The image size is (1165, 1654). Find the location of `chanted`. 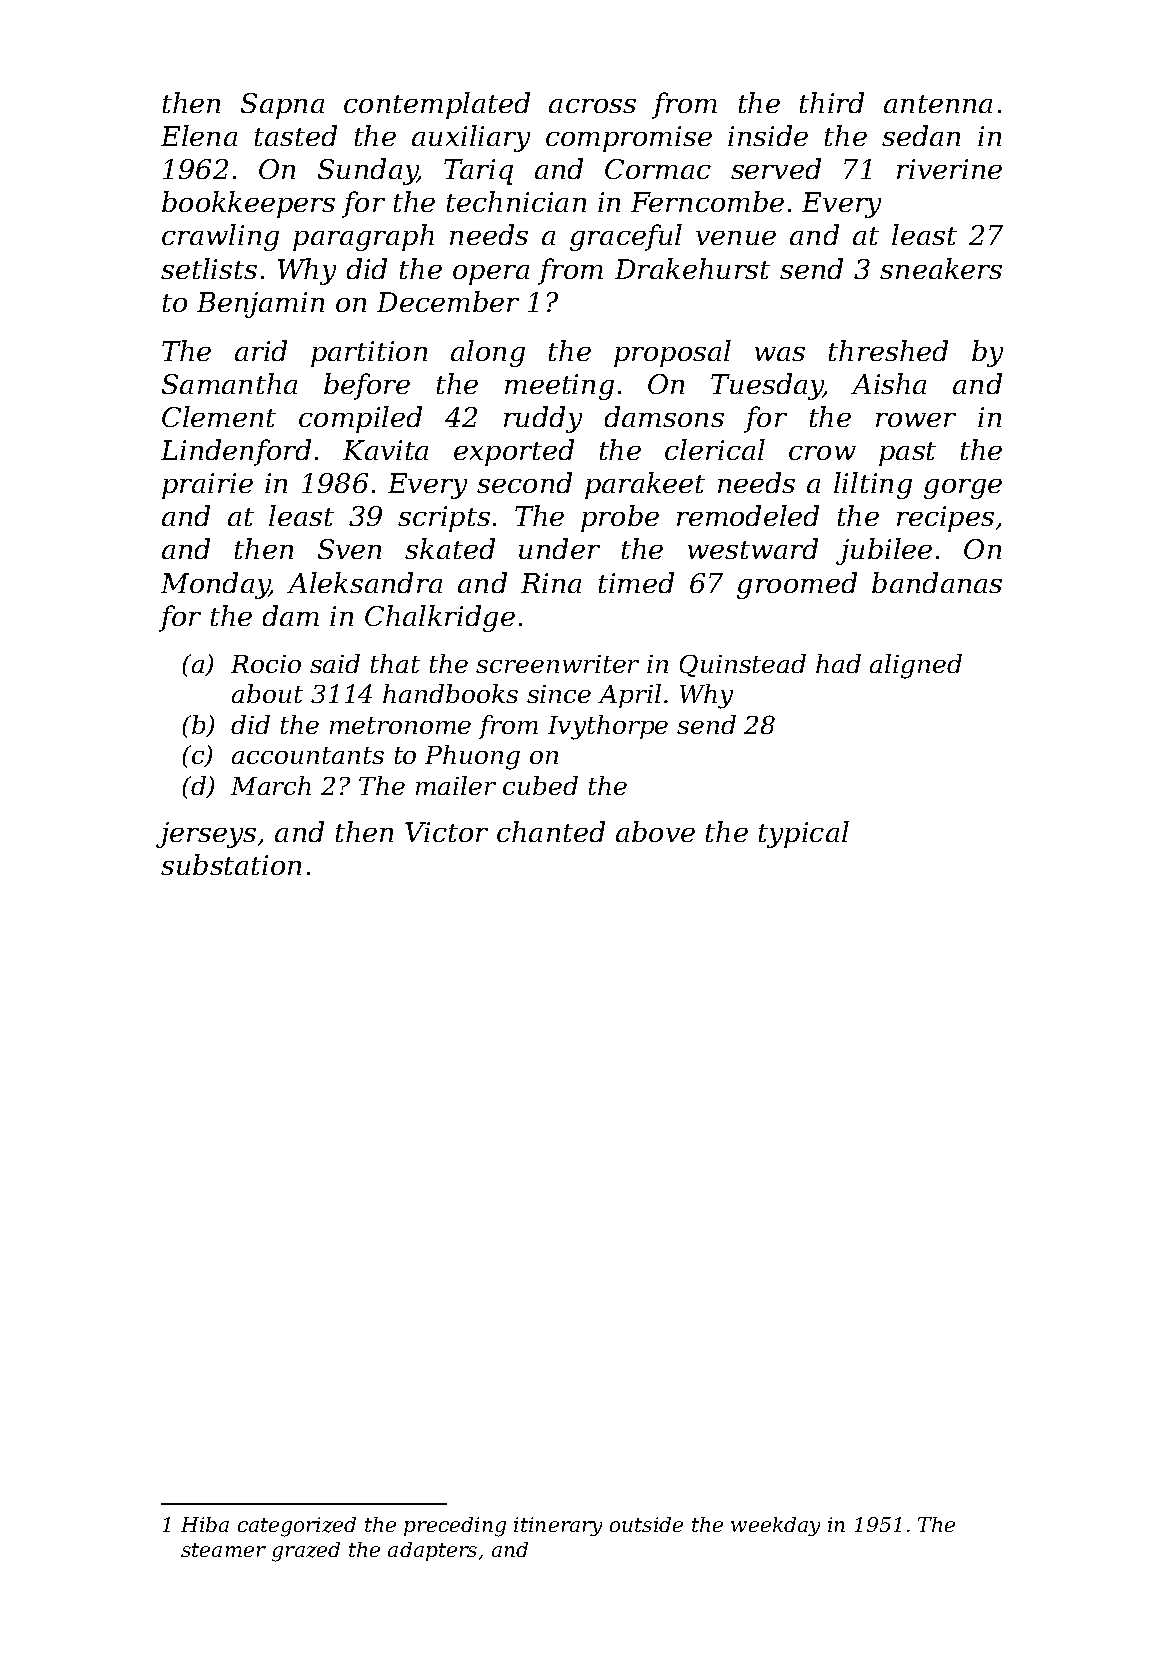

chanted is located at coordinates (551, 831).
